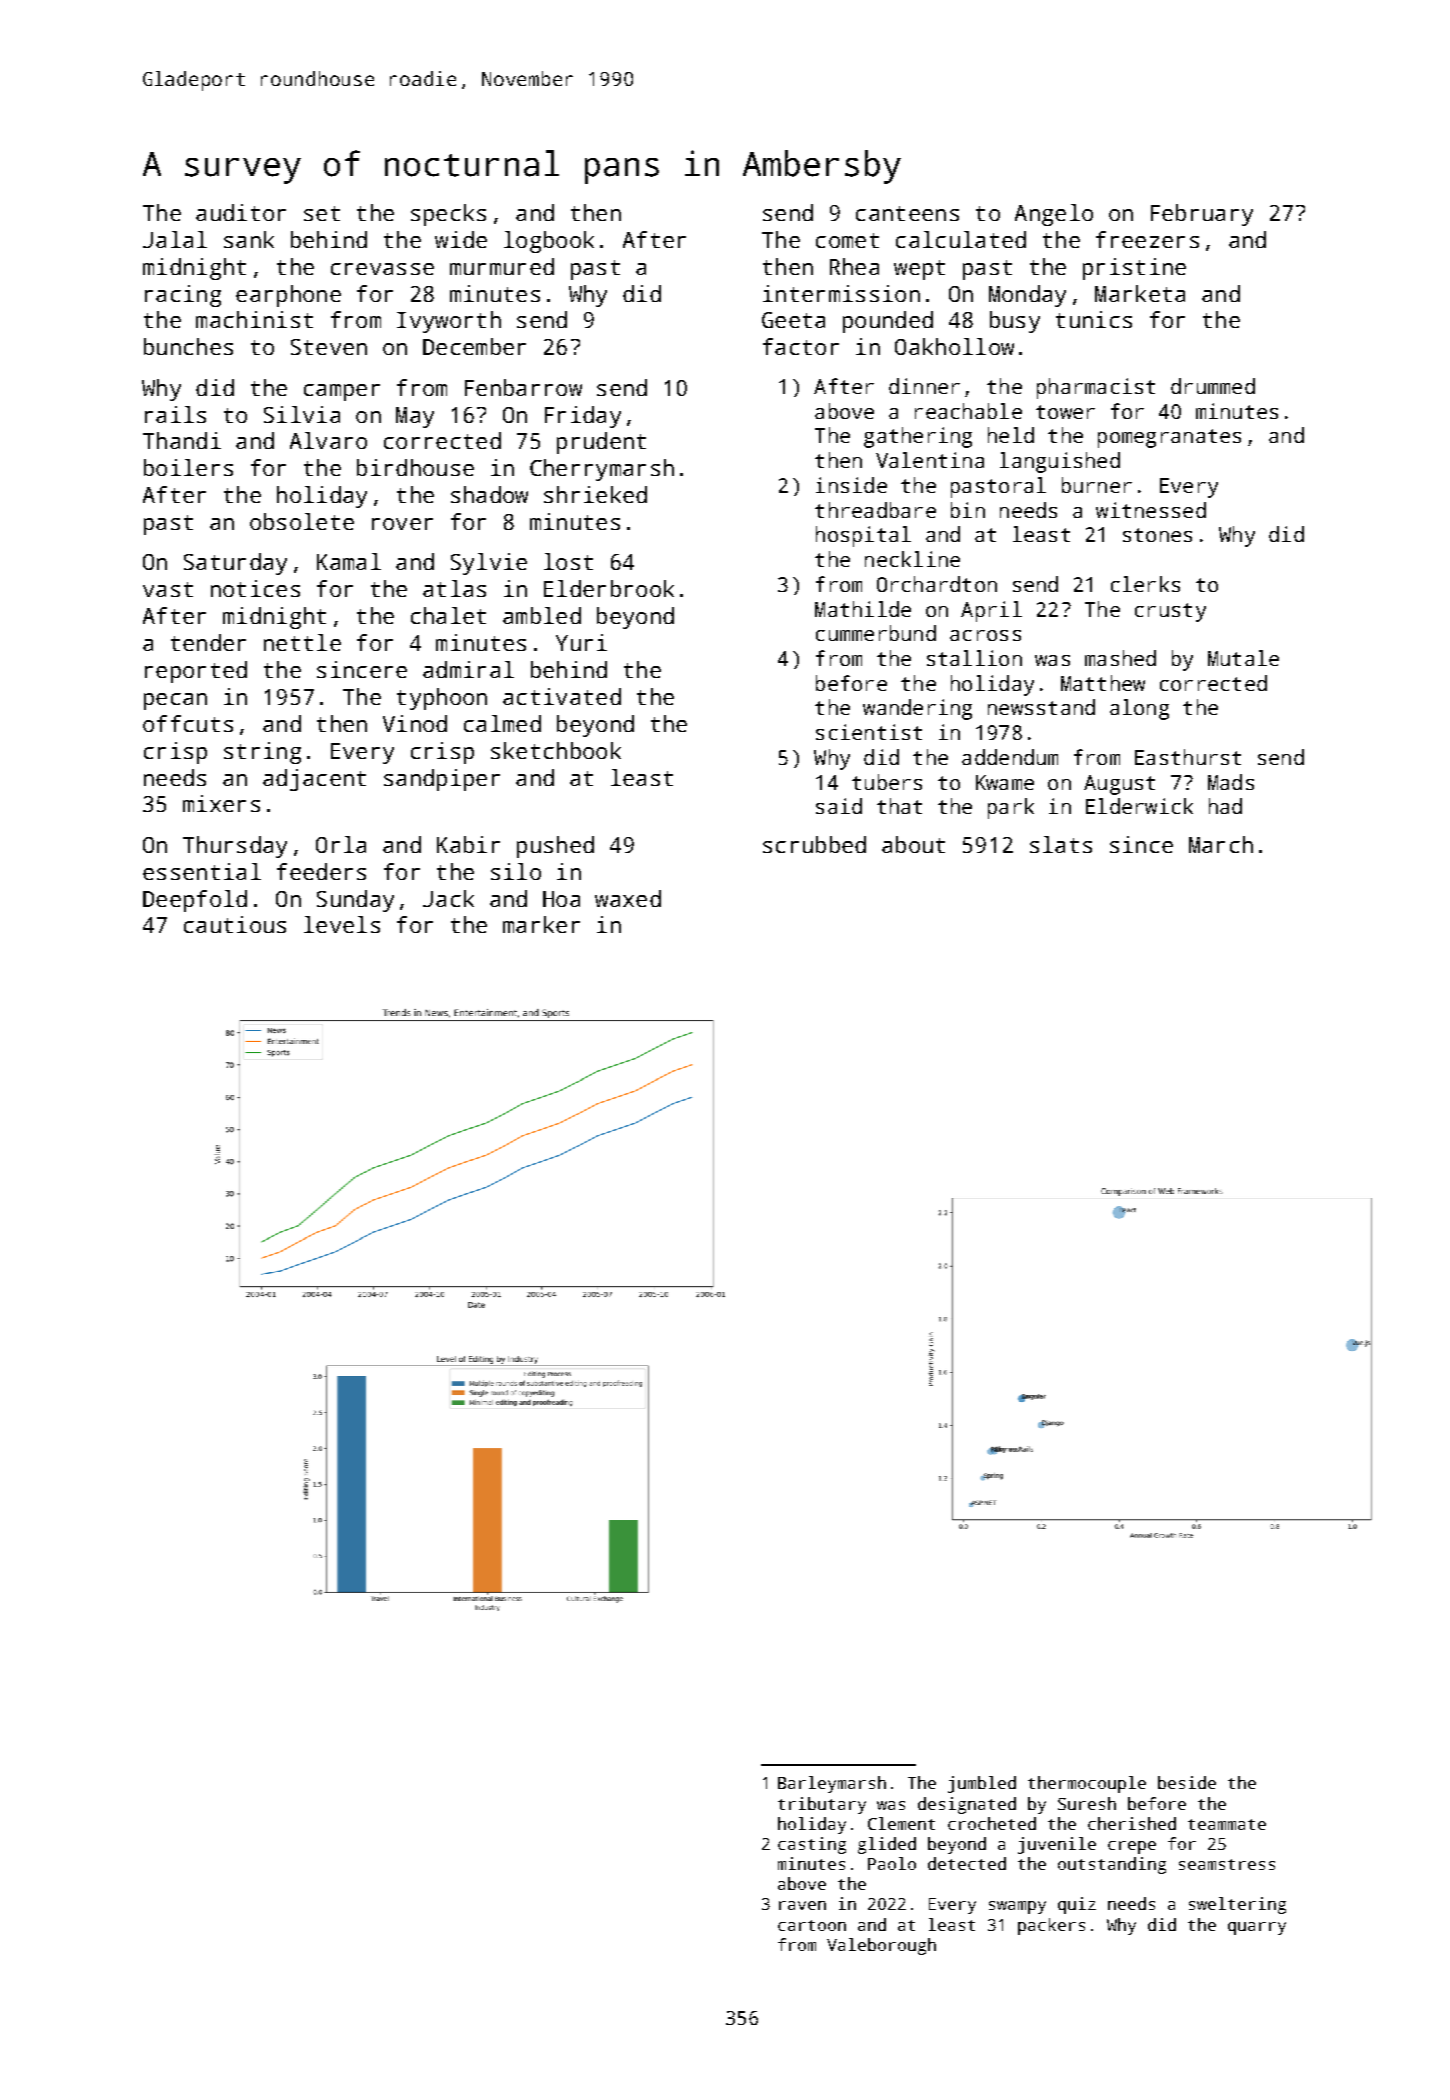 The width and height of the screenshot is (1450, 2100). I want to click on Kwame, so click(1005, 782).
